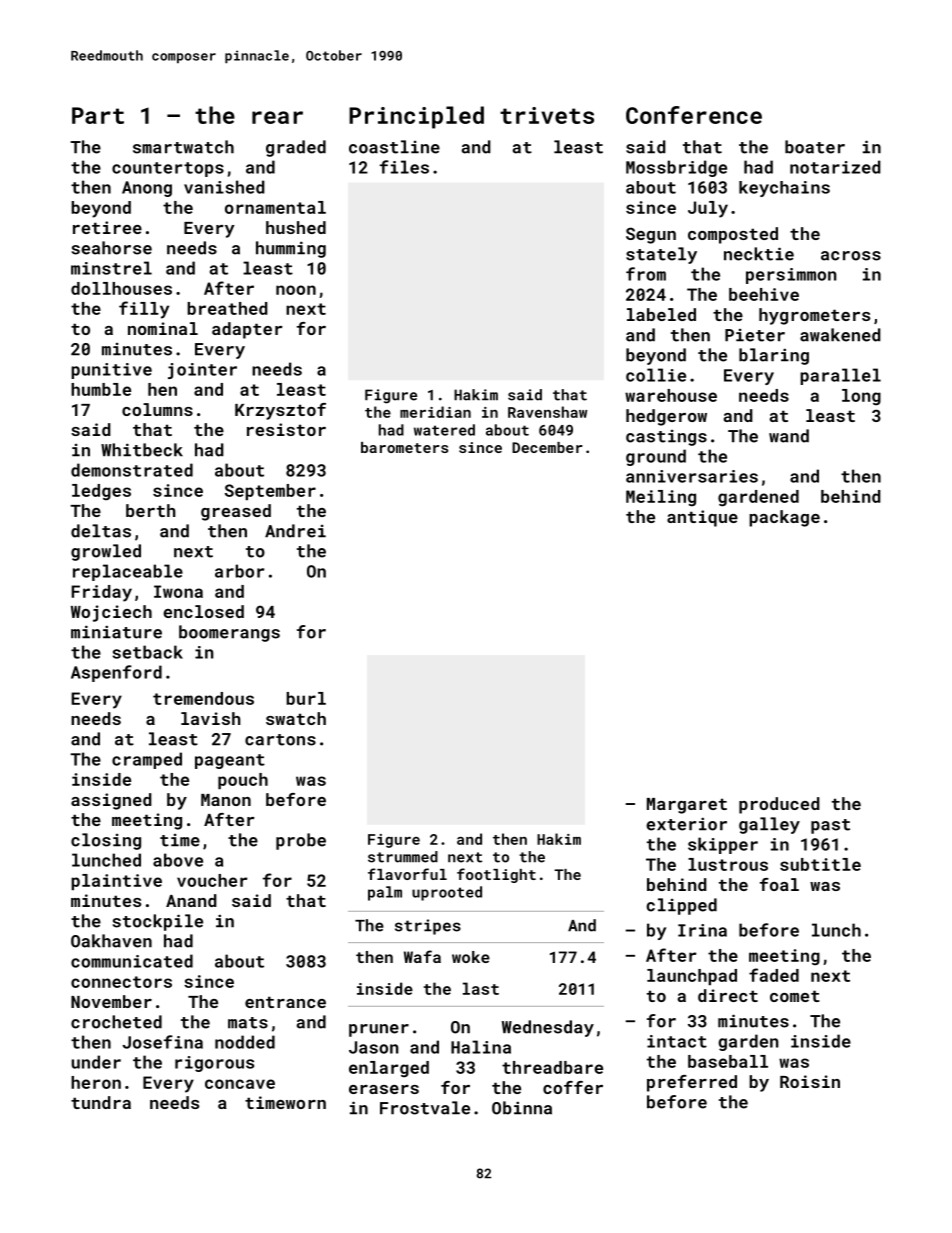  What do you see at coordinates (522, 1108) in the screenshot?
I see `Obinna` at bounding box center [522, 1108].
